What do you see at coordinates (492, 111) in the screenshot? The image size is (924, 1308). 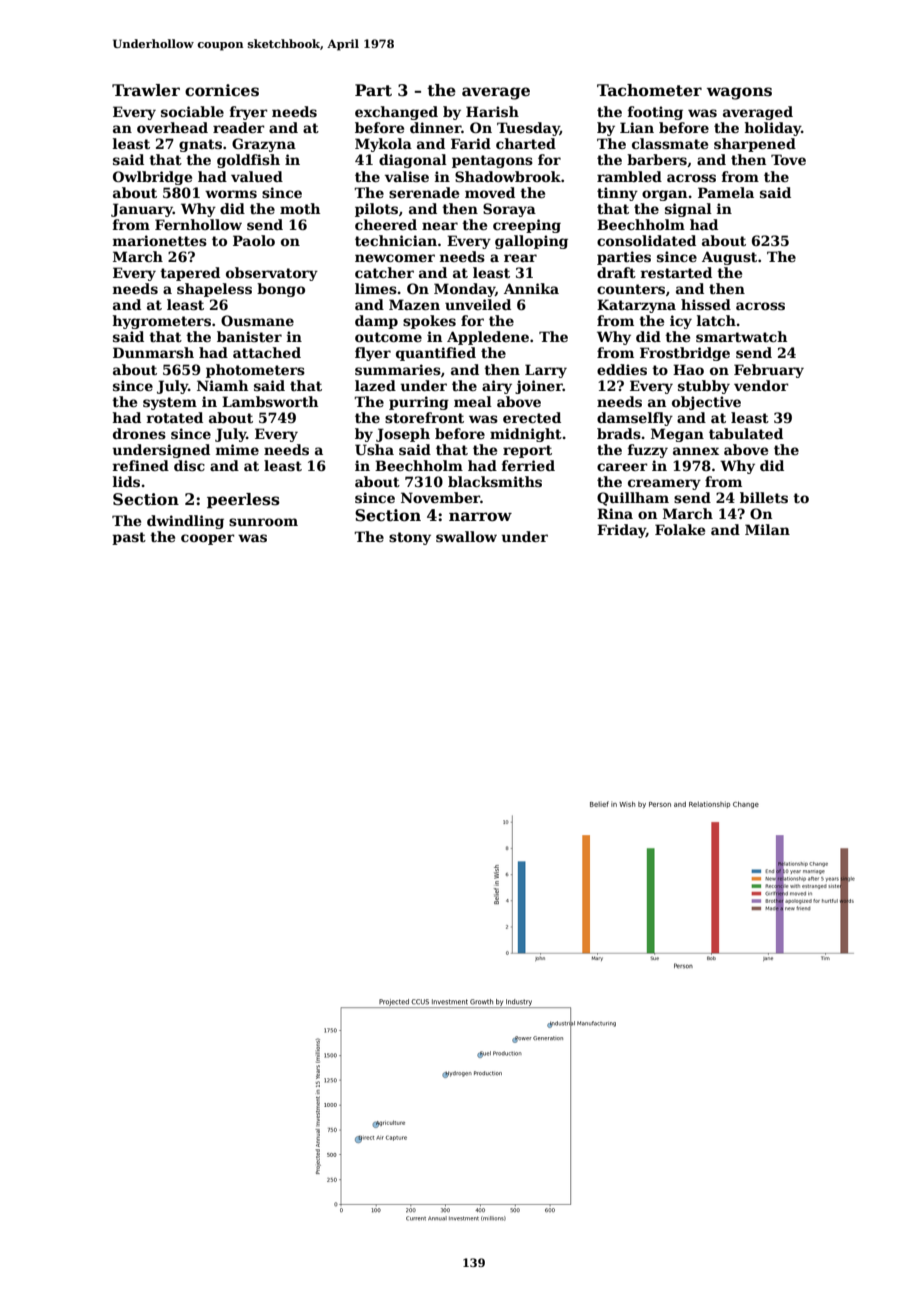 I see `Harish` at bounding box center [492, 111].
